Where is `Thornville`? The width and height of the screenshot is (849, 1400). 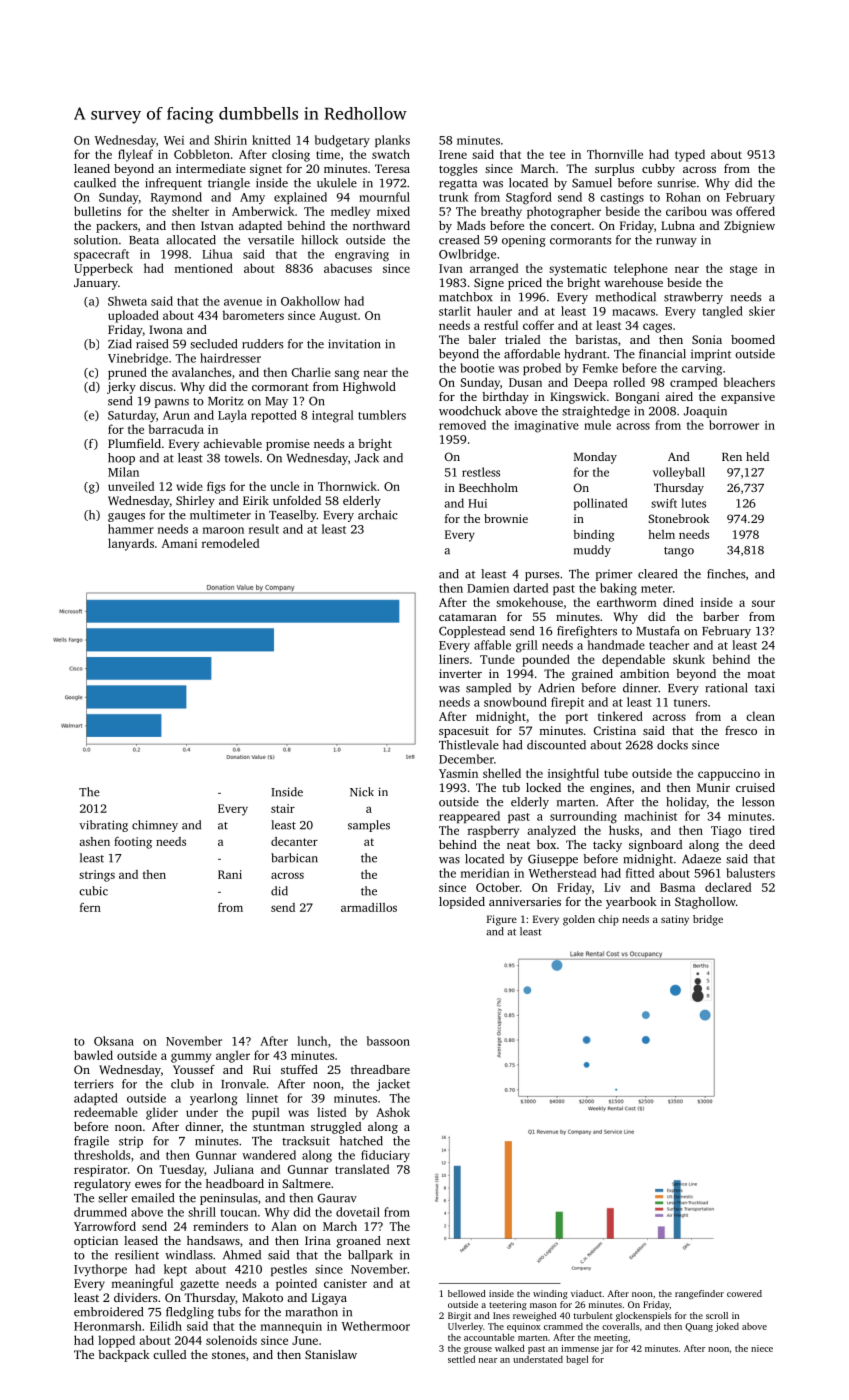
Thornville is located at coordinates (615, 154).
